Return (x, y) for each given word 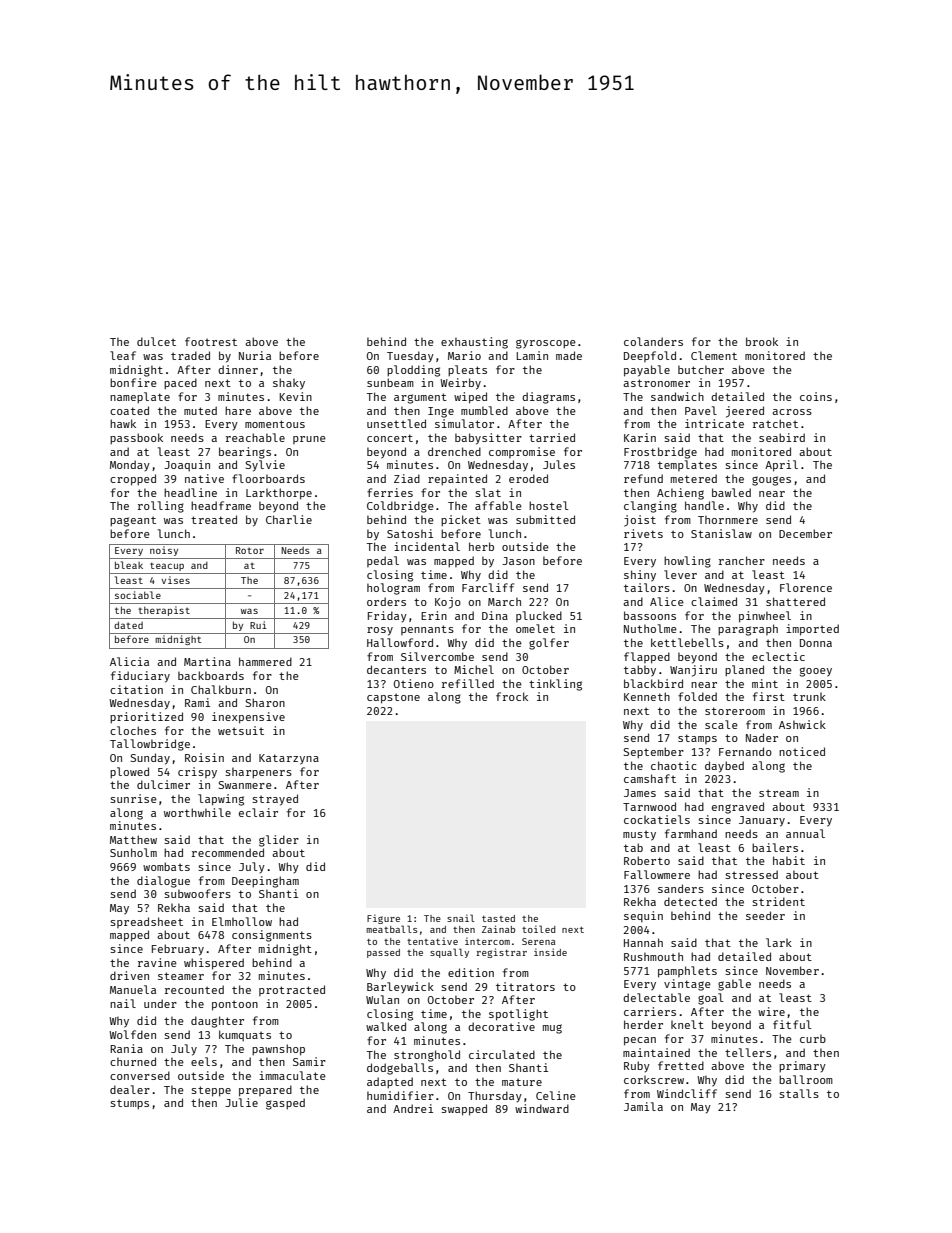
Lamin (532, 355)
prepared (265, 1091)
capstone (393, 698)
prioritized (146, 717)
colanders (653, 341)
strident (778, 901)
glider (279, 841)
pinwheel (765, 617)
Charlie (289, 519)
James (640, 793)
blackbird (653, 683)
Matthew (133, 839)
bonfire (133, 382)
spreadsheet (146, 922)
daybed (724, 767)
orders (386, 601)
